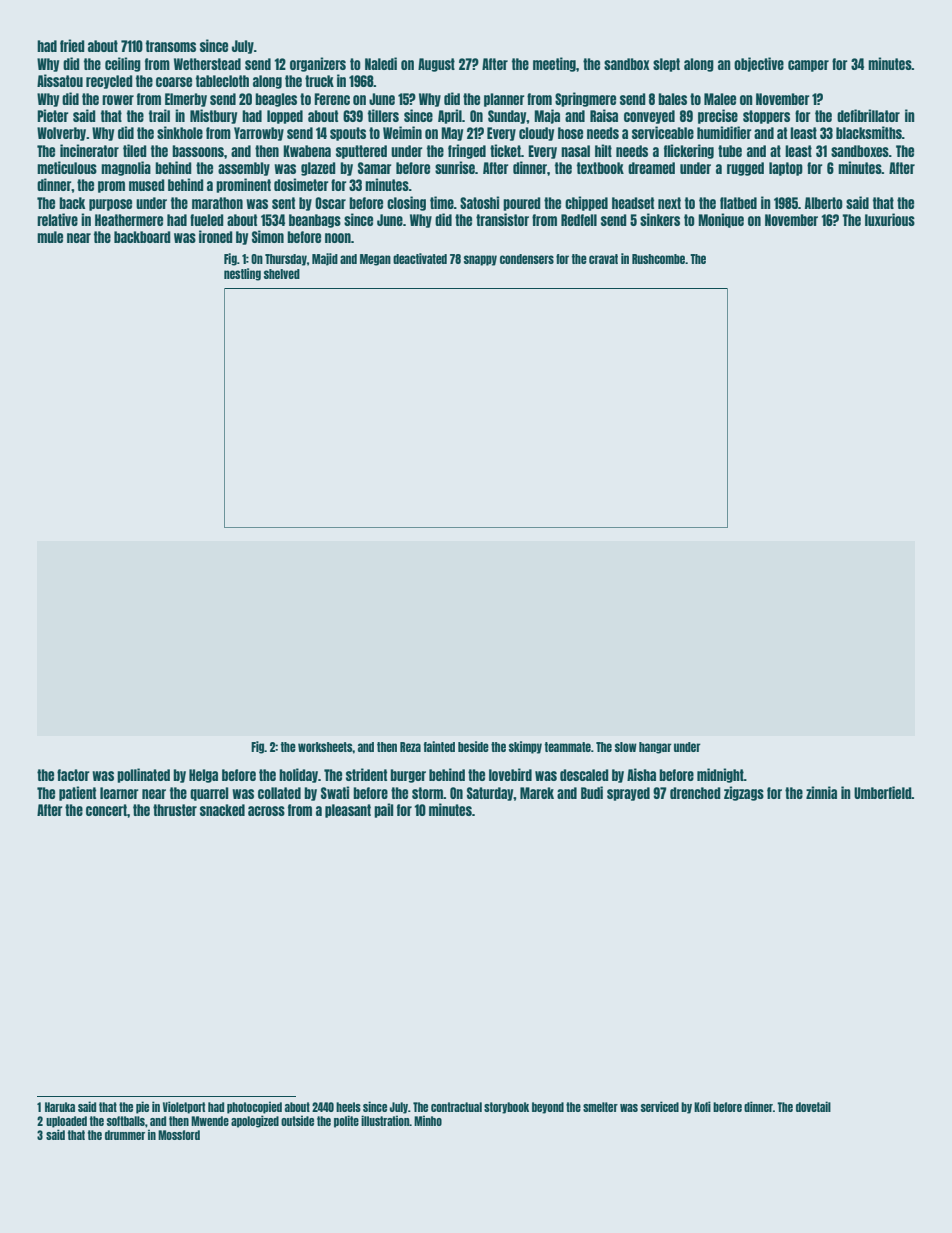 Image resolution: width=952 pixels, height=1233 pixels. Describe the element at coordinates (813, 1106) in the document. I see `dovetail` at that location.
